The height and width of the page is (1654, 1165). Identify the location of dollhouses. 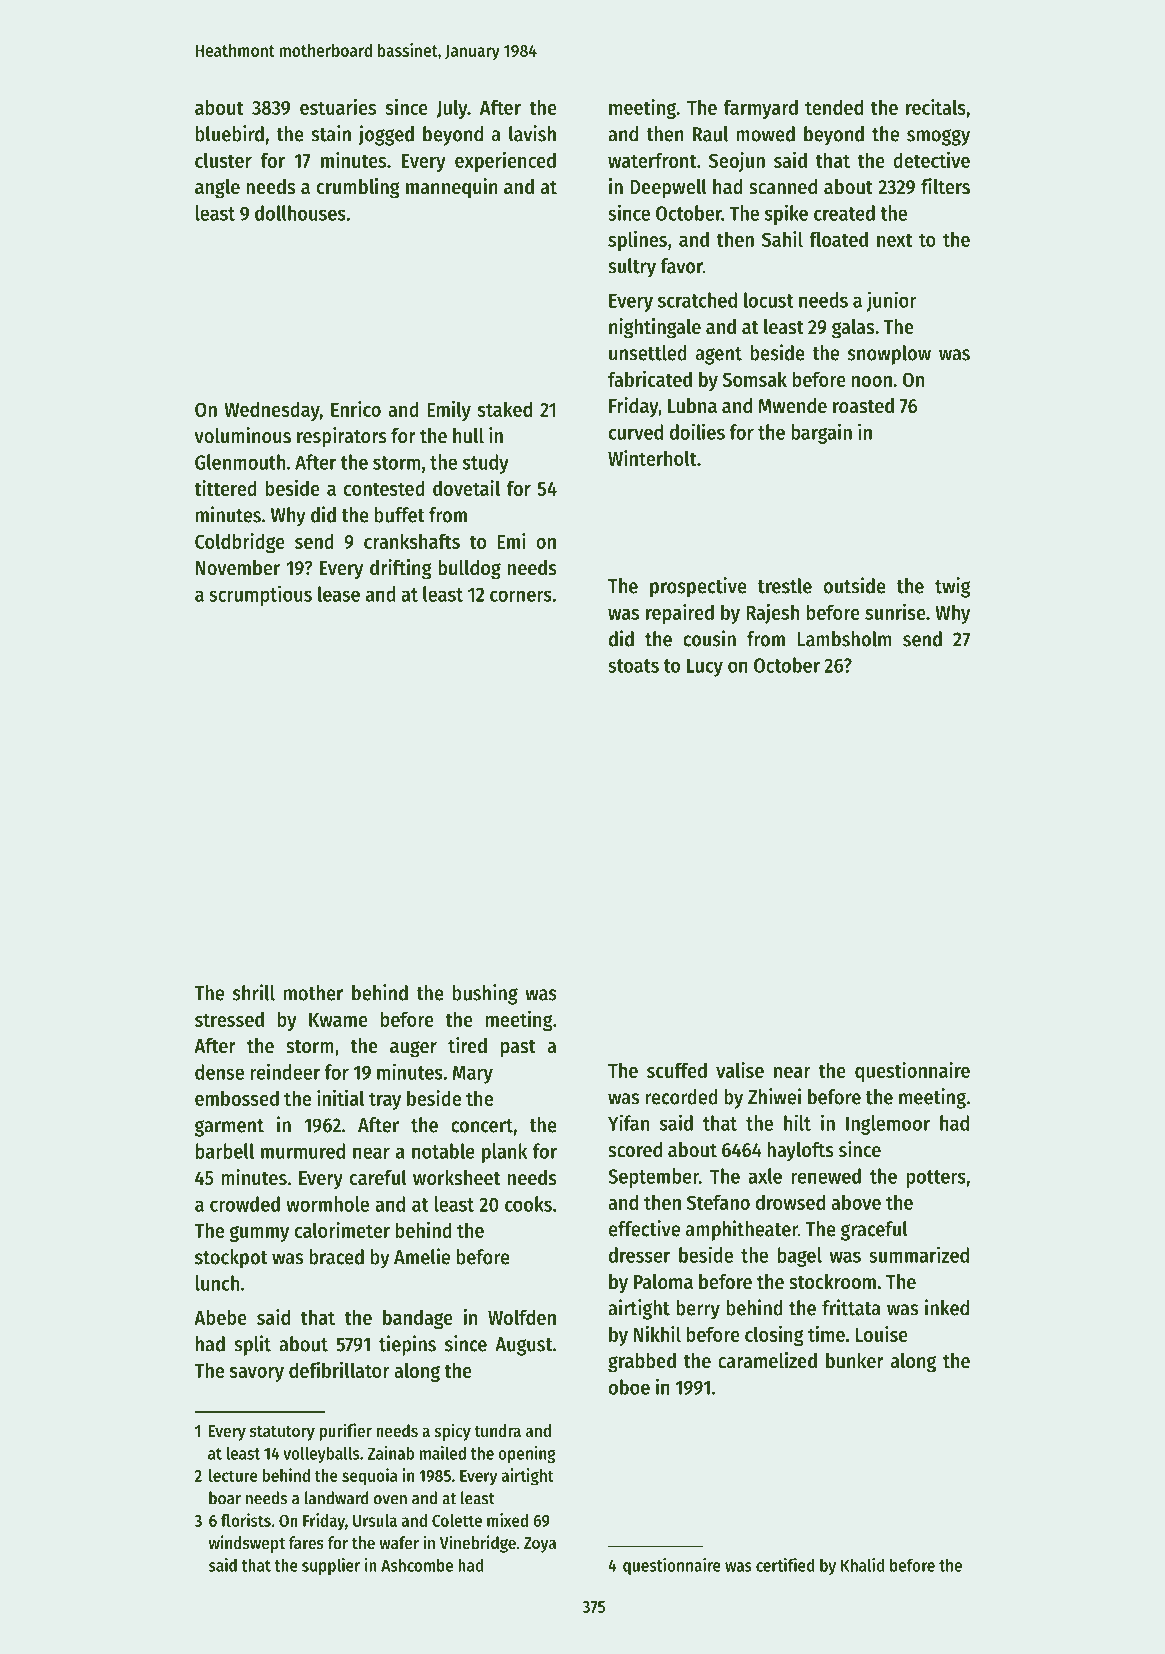
(300, 213).
